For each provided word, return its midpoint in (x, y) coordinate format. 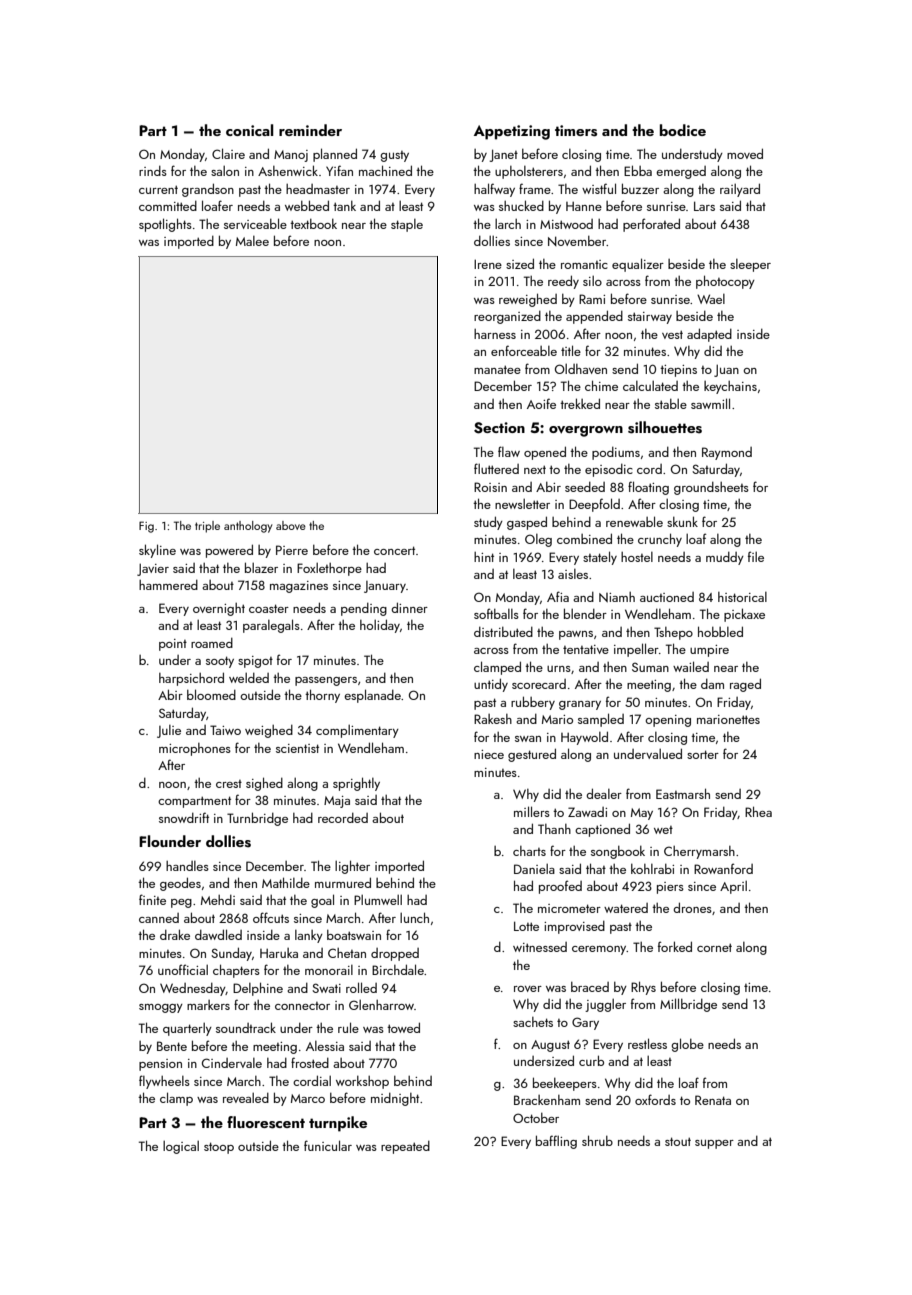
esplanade (372, 696)
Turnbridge (257, 819)
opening (668, 721)
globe (687, 1045)
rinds (153, 171)
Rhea (758, 811)
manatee (497, 369)
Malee (252, 241)
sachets (533, 1022)
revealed (246, 1097)
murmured (343, 882)
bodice (683, 130)
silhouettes (665, 427)
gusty (394, 156)
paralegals (271, 626)
